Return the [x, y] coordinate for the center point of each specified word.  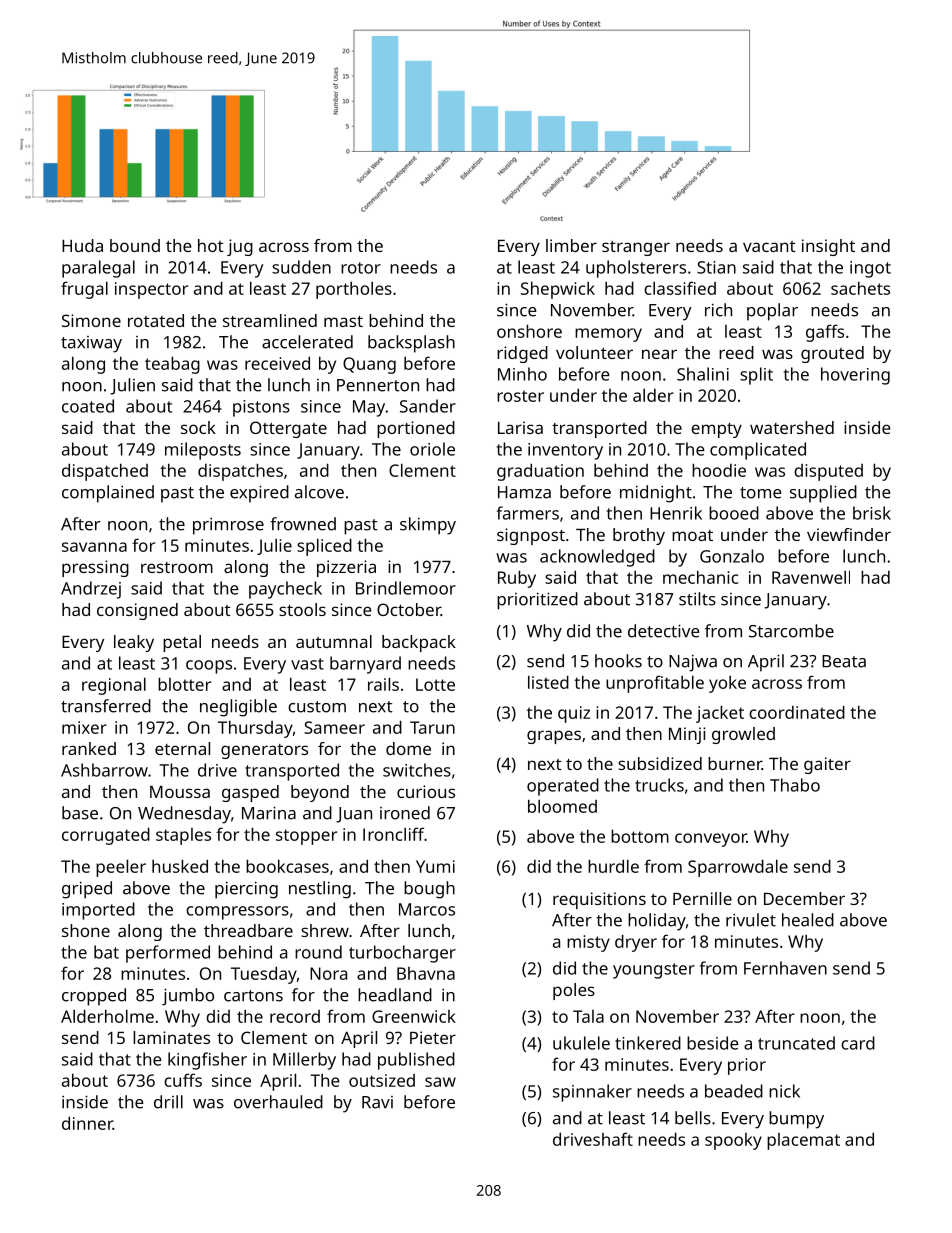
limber [571, 245]
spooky [733, 1141]
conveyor [711, 840]
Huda [82, 245]
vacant [769, 246]
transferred [106, 706]
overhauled [278, 1102]
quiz [574, 714]
